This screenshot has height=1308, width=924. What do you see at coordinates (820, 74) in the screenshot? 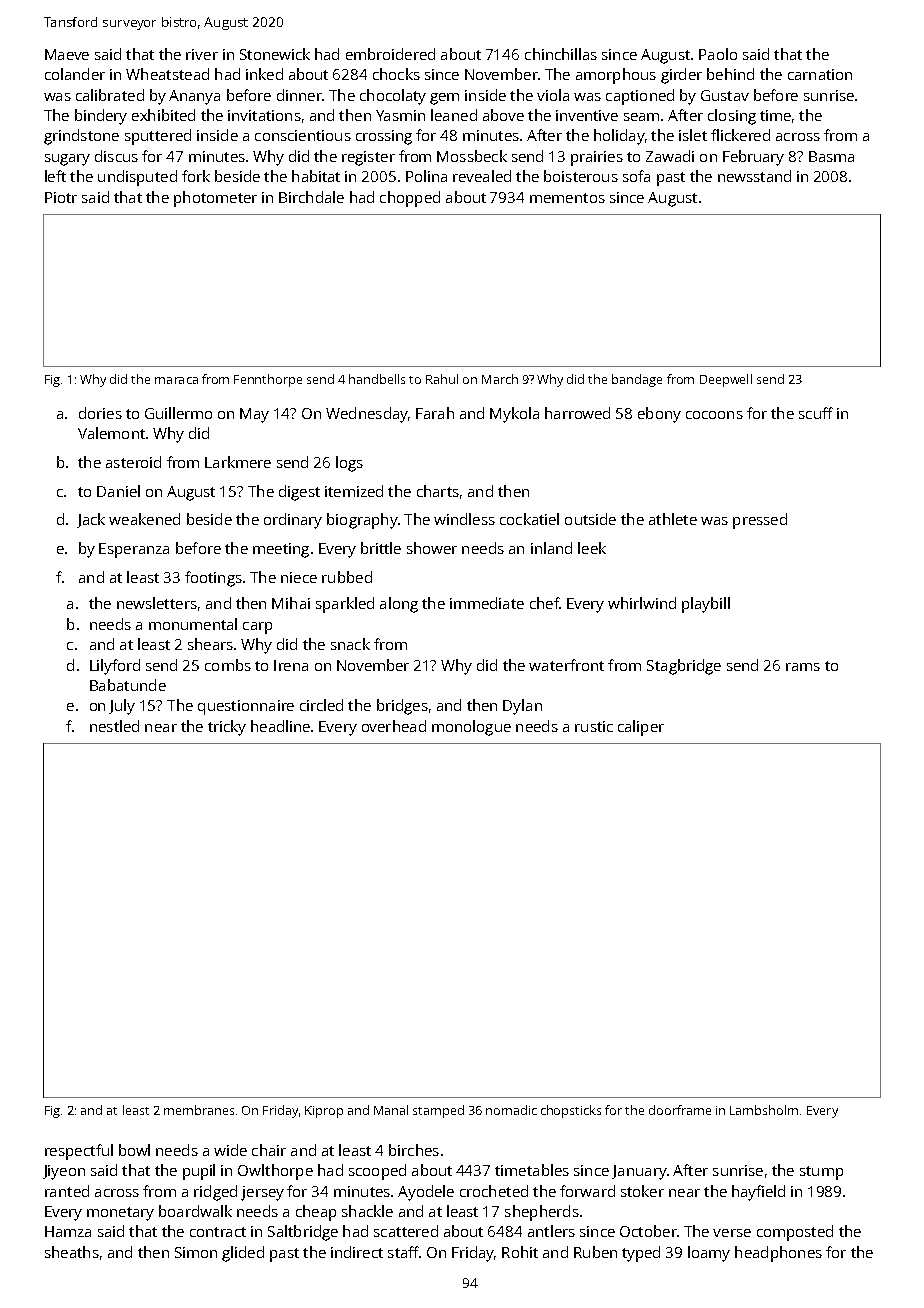
I see `carnation` at bounding box center [820, 74].
